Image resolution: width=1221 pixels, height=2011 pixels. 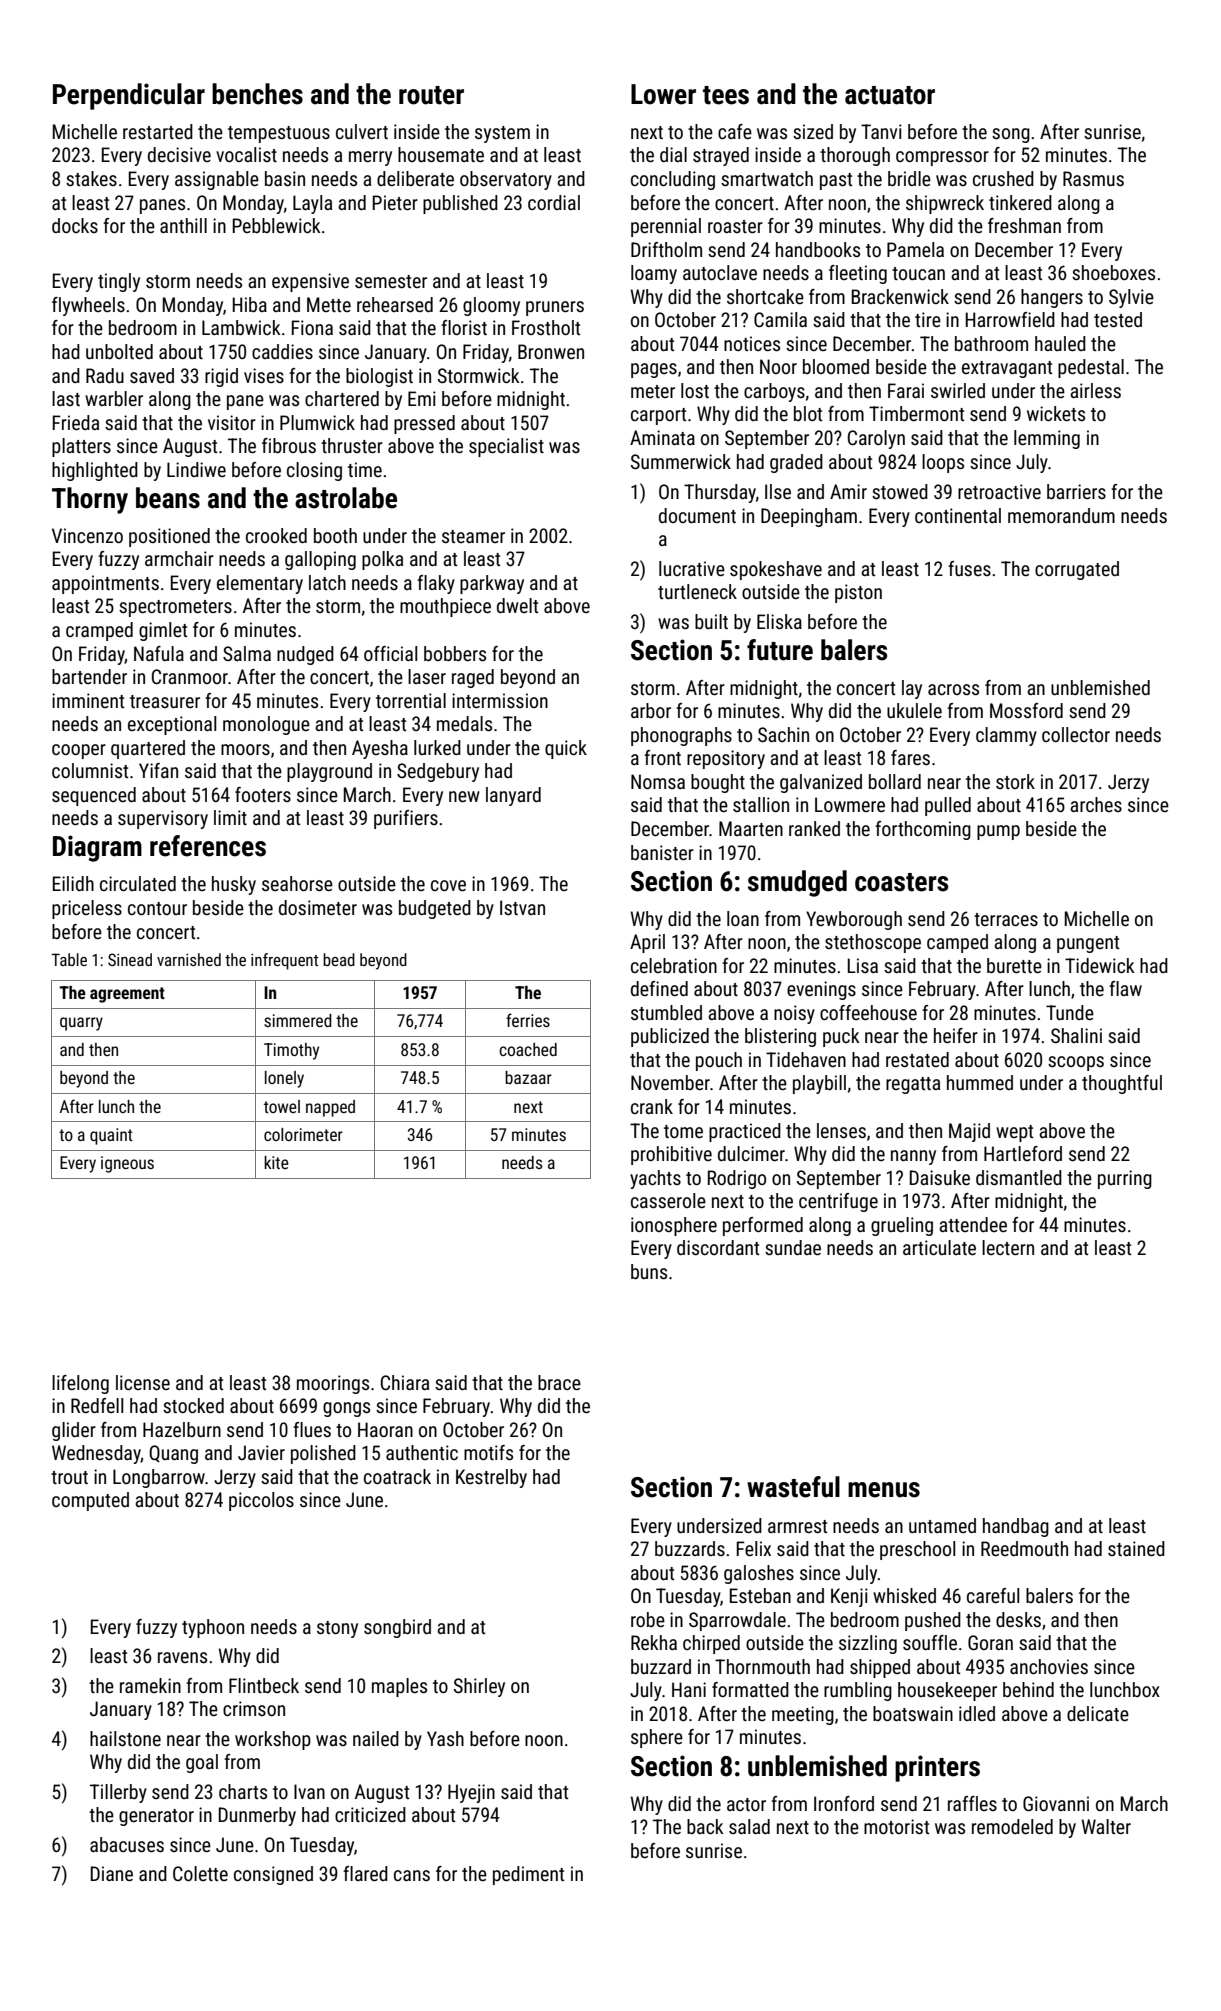 I want to click on cafe, so click(x=735, y=131).
